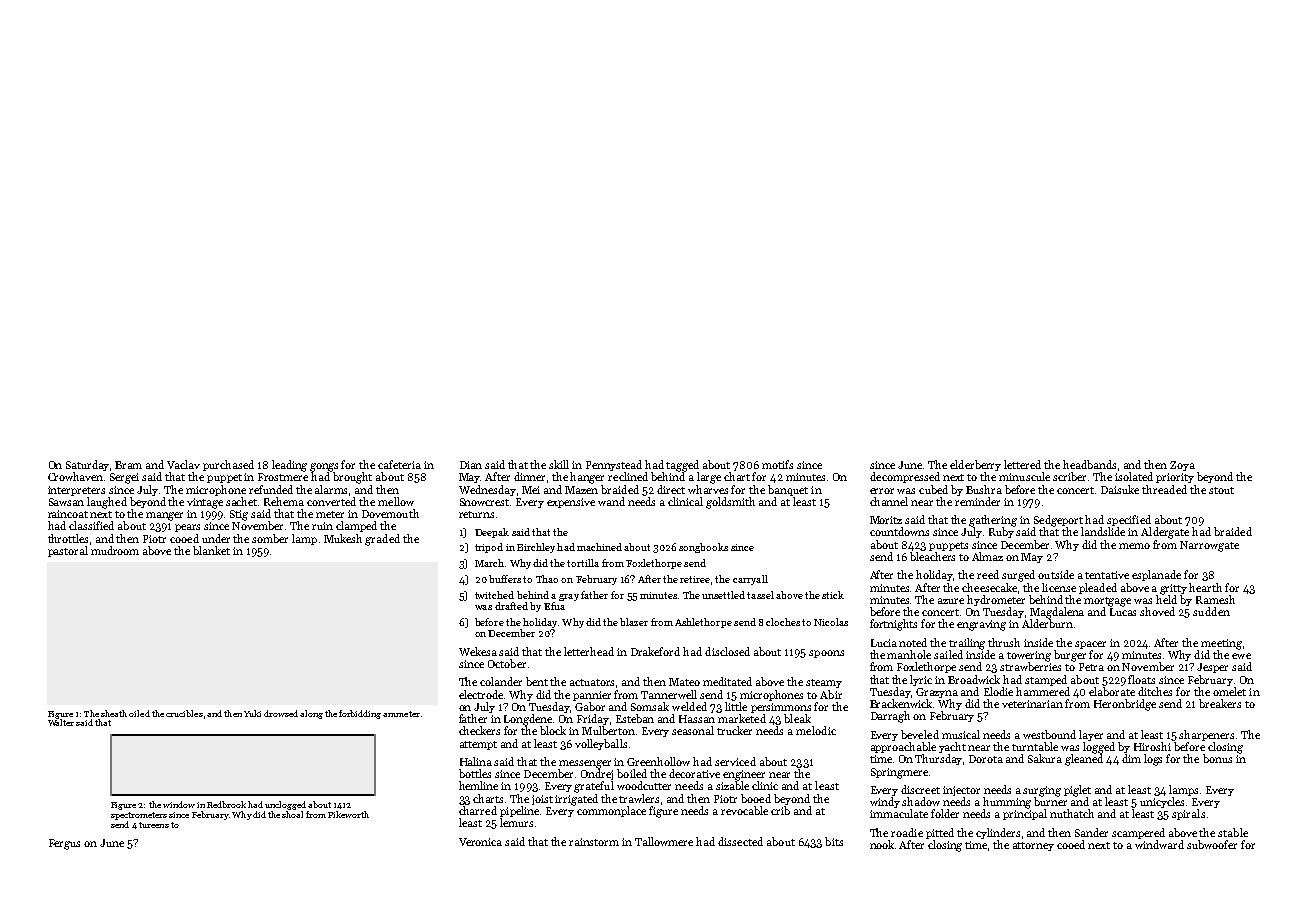 Image resolution: width=1308 pixels, height=924 pixels. I want to click on subwoofer, so click(1212, 844).
